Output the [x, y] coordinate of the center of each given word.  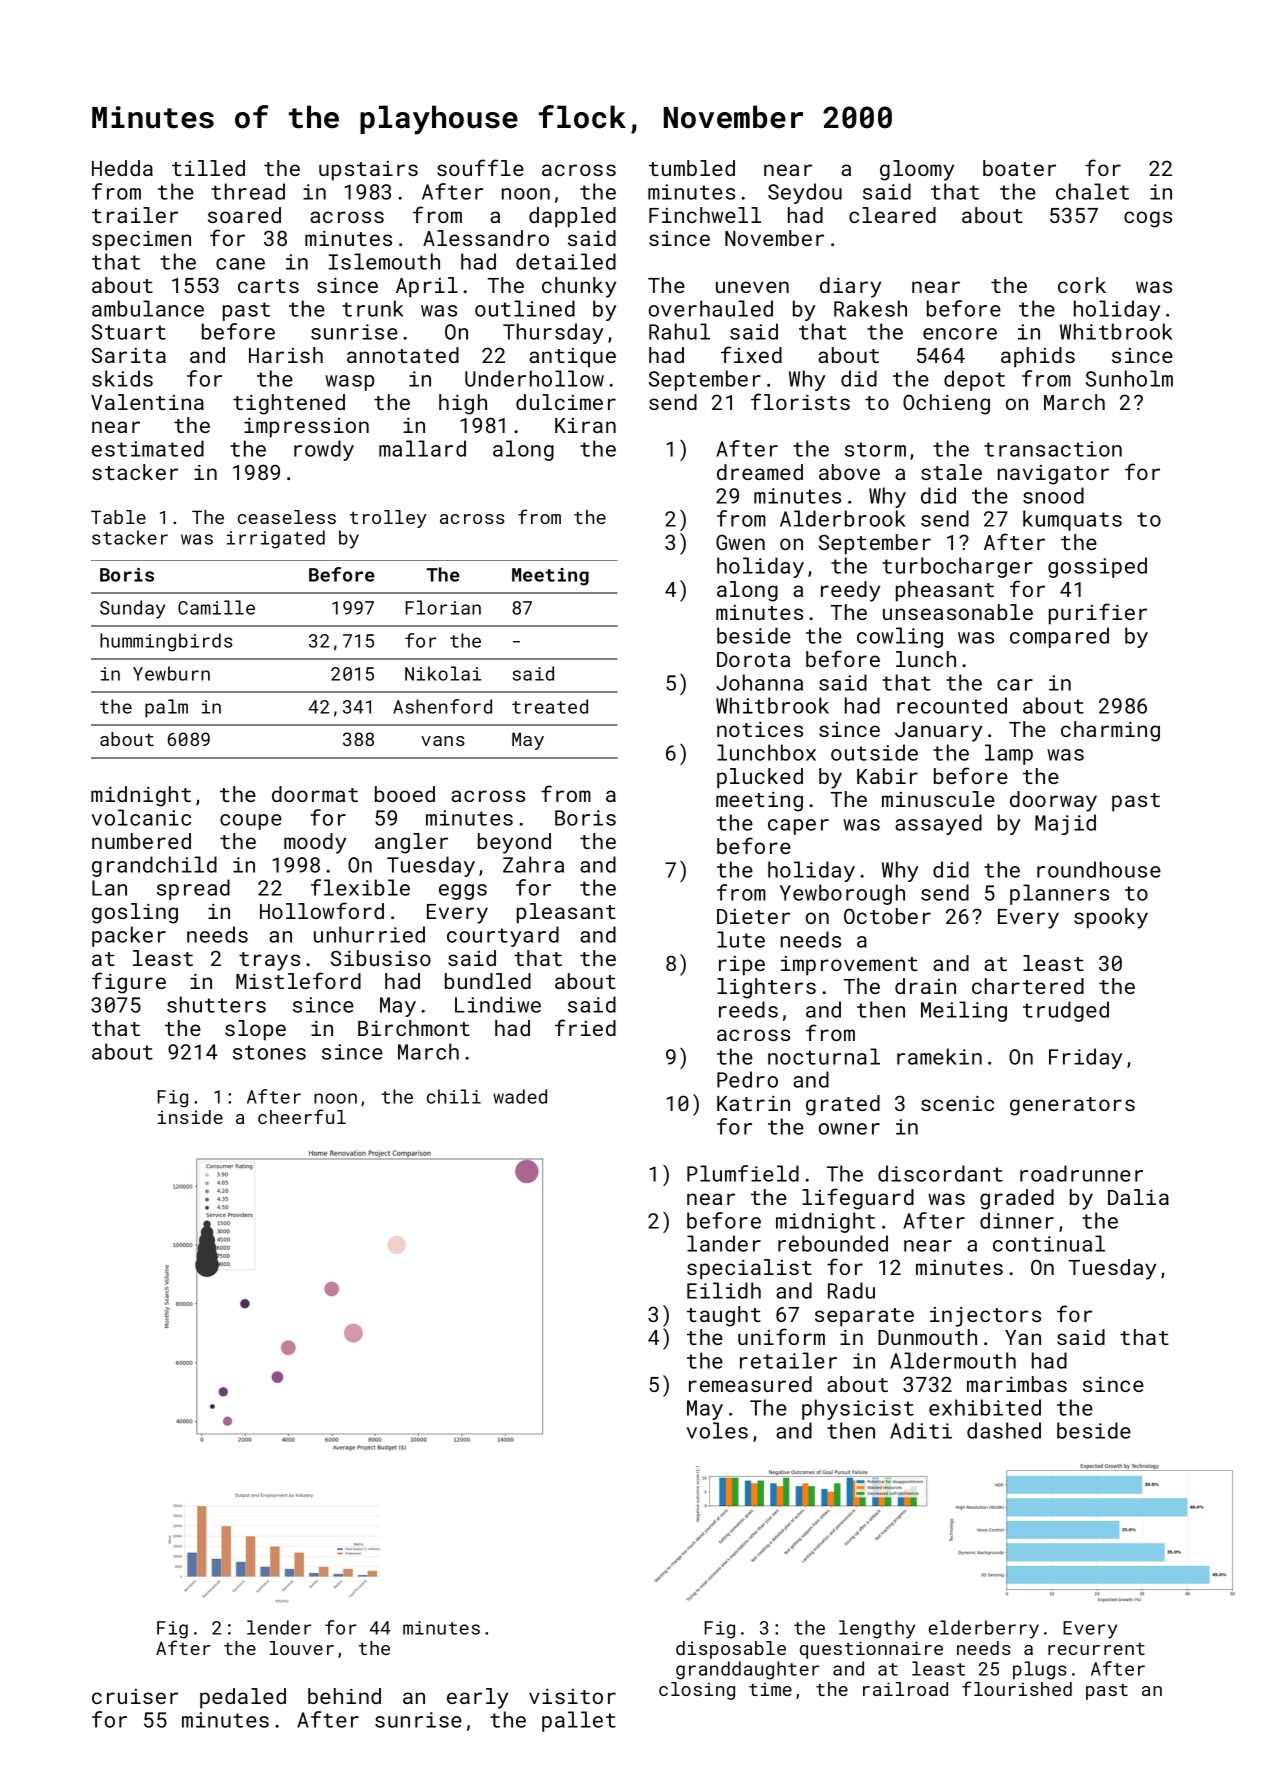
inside [190, 1117]
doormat [315, 794]
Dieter [753, 916]
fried [585, 1027]
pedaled [243, 1698]
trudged [1066, 1011]
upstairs [368, 171]
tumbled [692, 168]
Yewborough [842, 894]
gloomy [917, 170]
